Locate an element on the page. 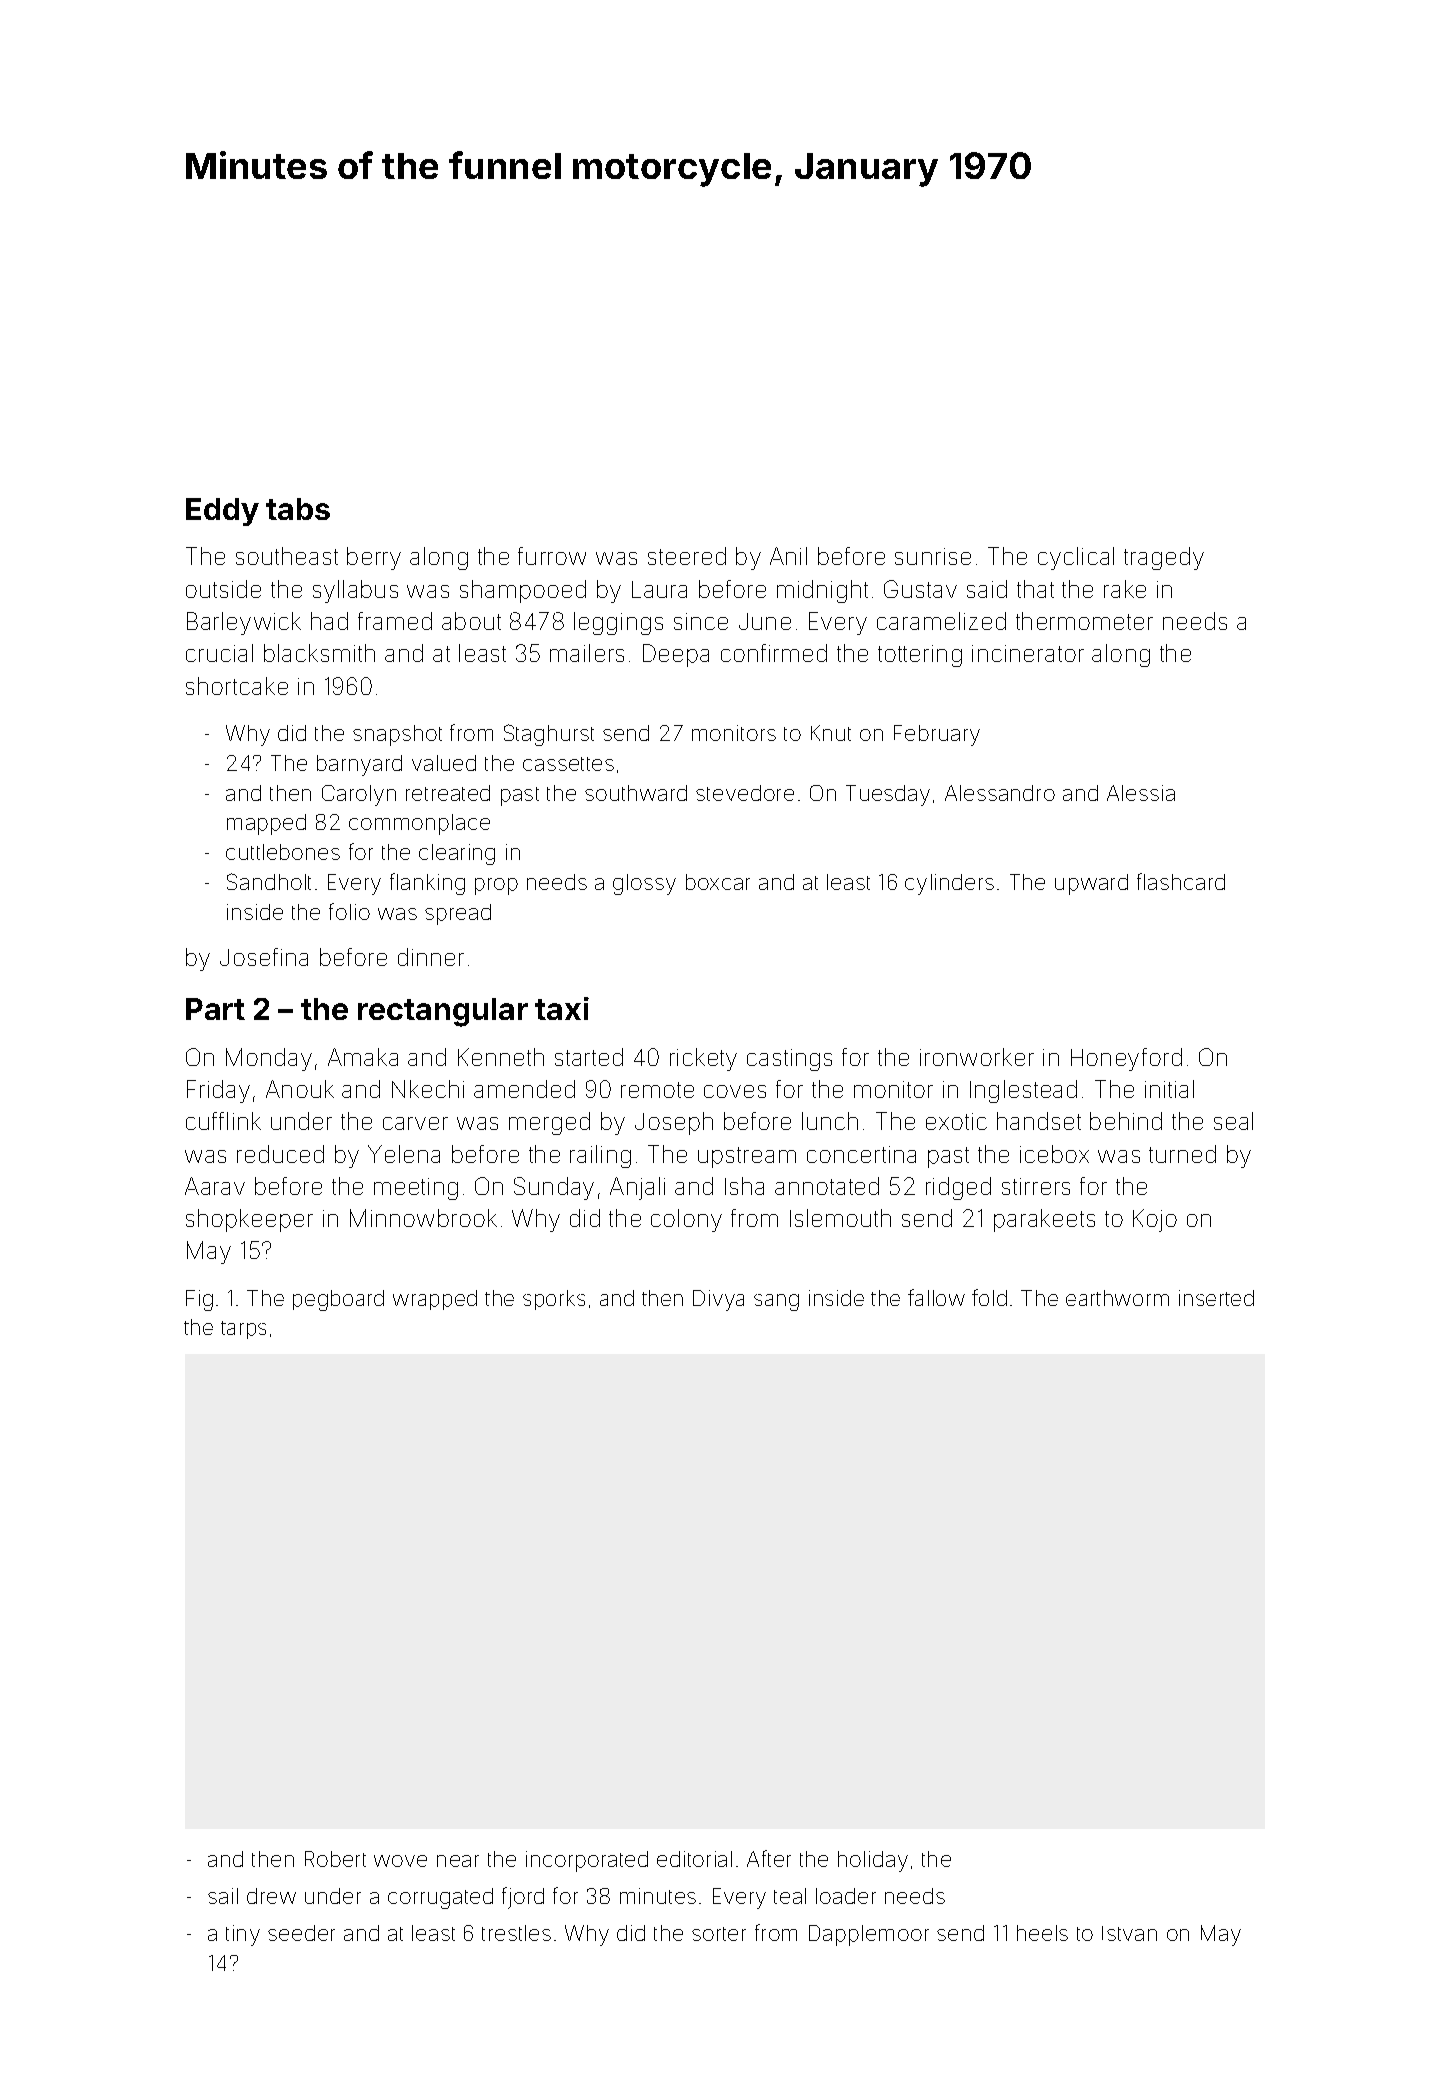 Image resolution: width=1450 pixels, height=2100 pixels. incorporated is located at coordinates (587, 1861).
